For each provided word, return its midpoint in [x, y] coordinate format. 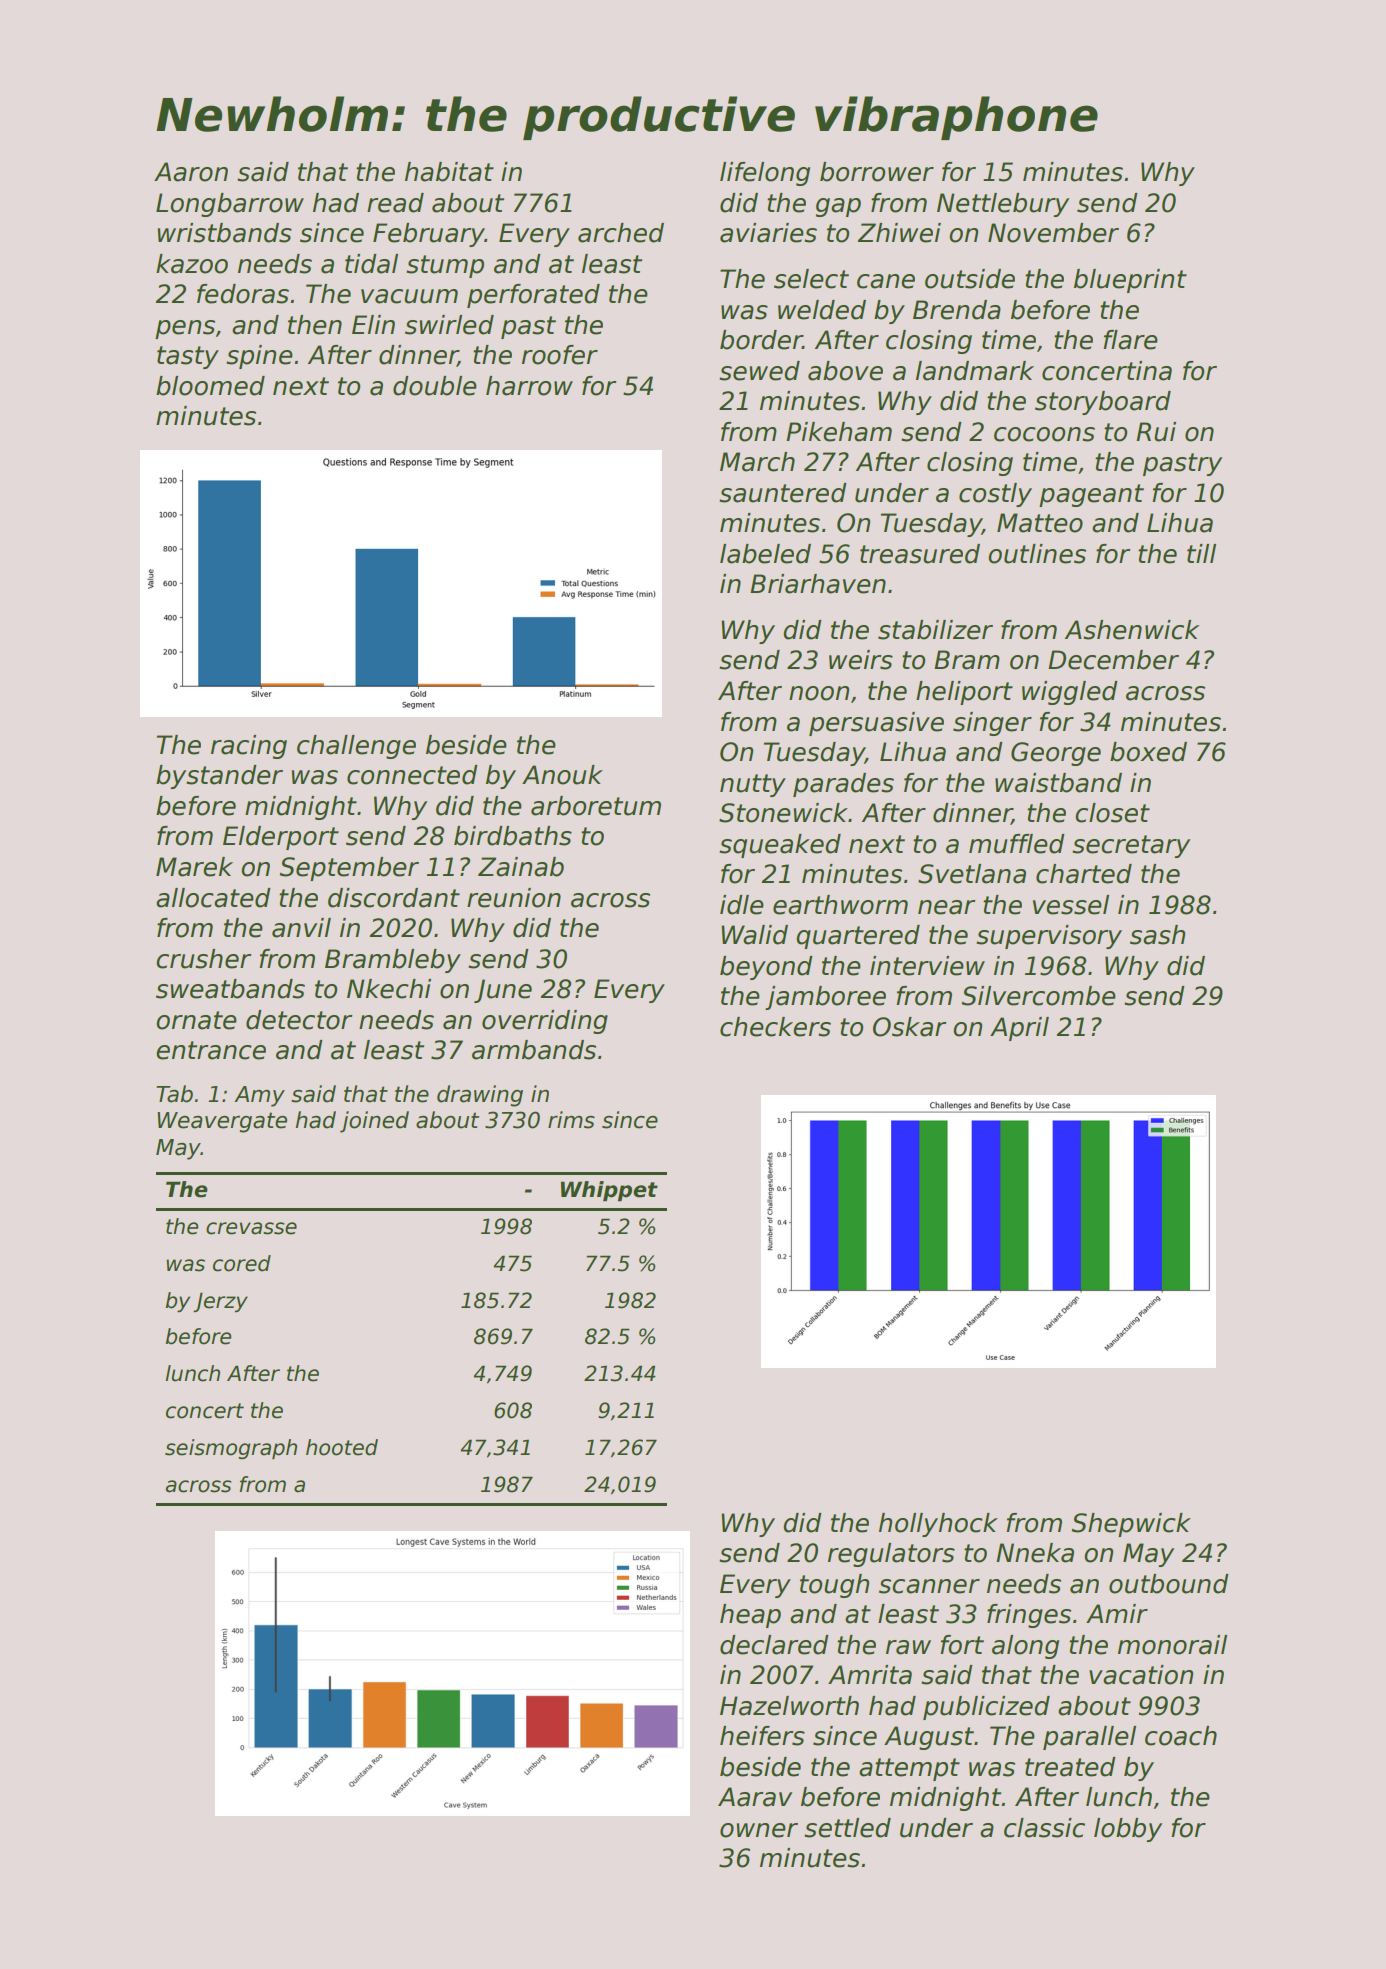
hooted [342, 1447]
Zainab [521, 867]
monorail [1172, 1645]
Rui [1156, 432]
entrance [211, 1050]
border [761, 340]
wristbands [224, 233]
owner [759, 1830]
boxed [1148, 752]
